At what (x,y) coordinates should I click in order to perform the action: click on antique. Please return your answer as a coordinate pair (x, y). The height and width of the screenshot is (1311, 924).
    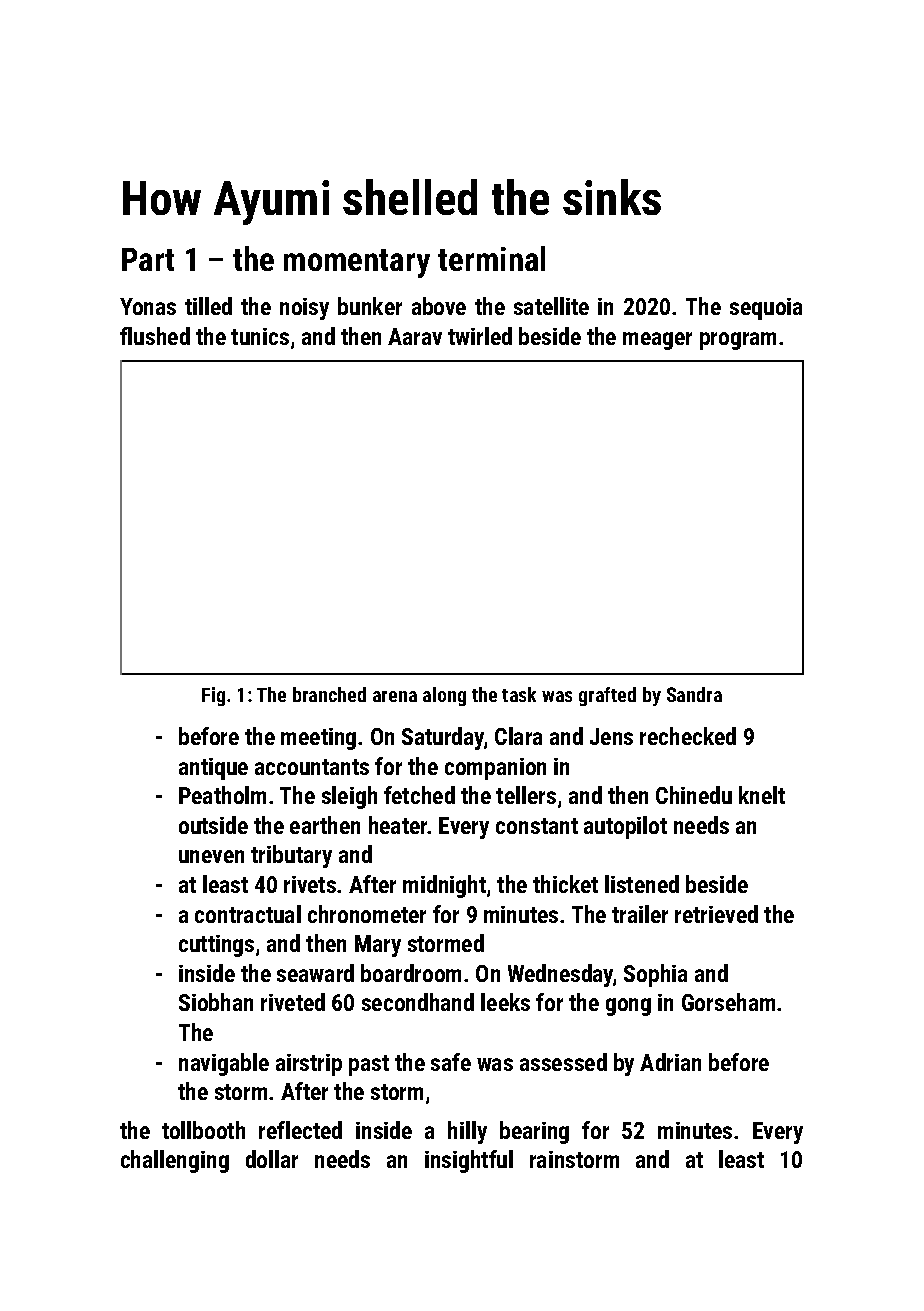
    Looking at the image, I should click on (213, 769).
